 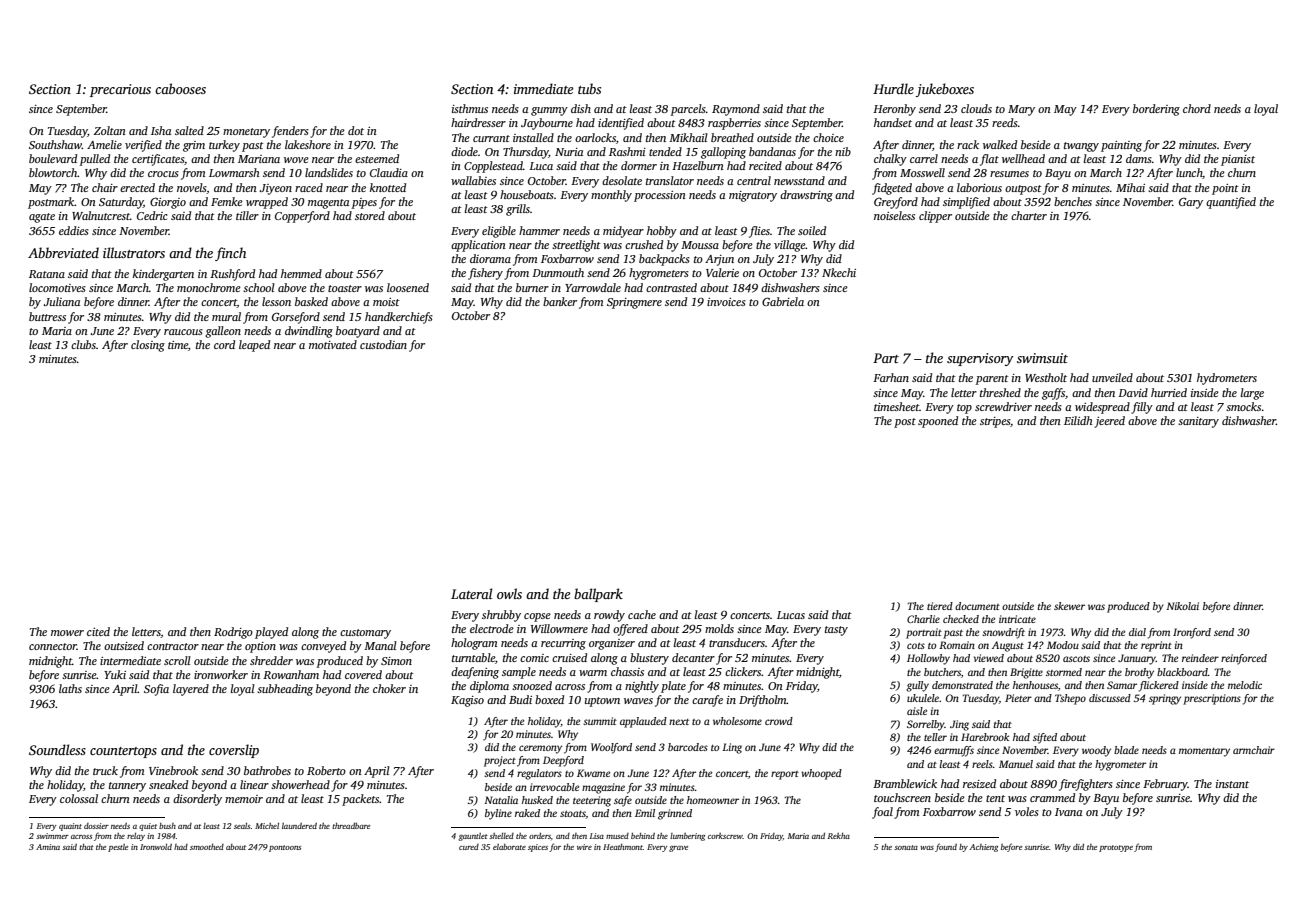 I want to click on twangy, so click(x=1081, y=147).
